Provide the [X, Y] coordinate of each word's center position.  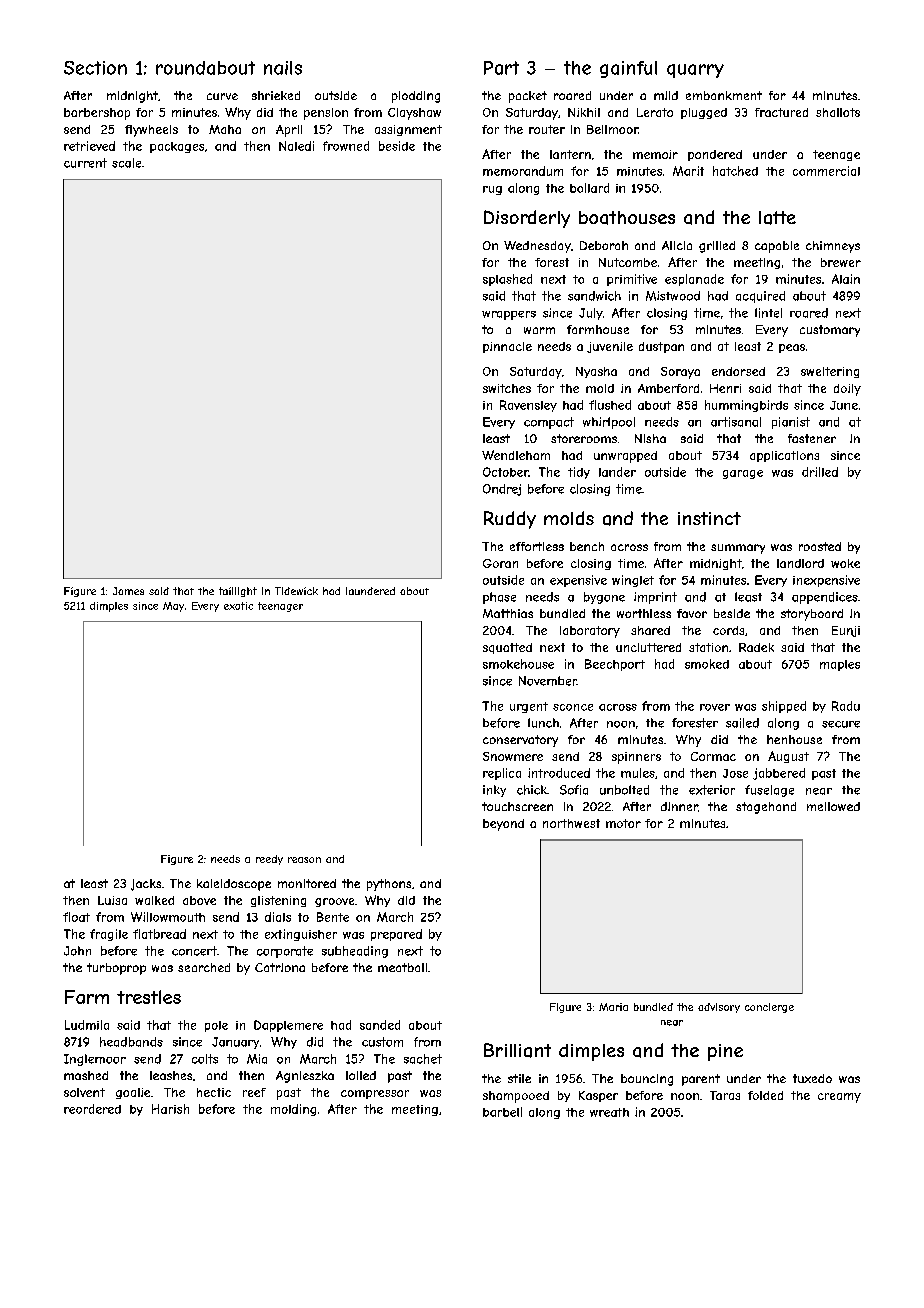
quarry [695, 71]
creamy [839, 1098]
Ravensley [528, 406]
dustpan [661, 347]
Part [501, 68]
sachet [423, 1059]
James [128, 591]
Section [95, 68]
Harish [170, 1109]
